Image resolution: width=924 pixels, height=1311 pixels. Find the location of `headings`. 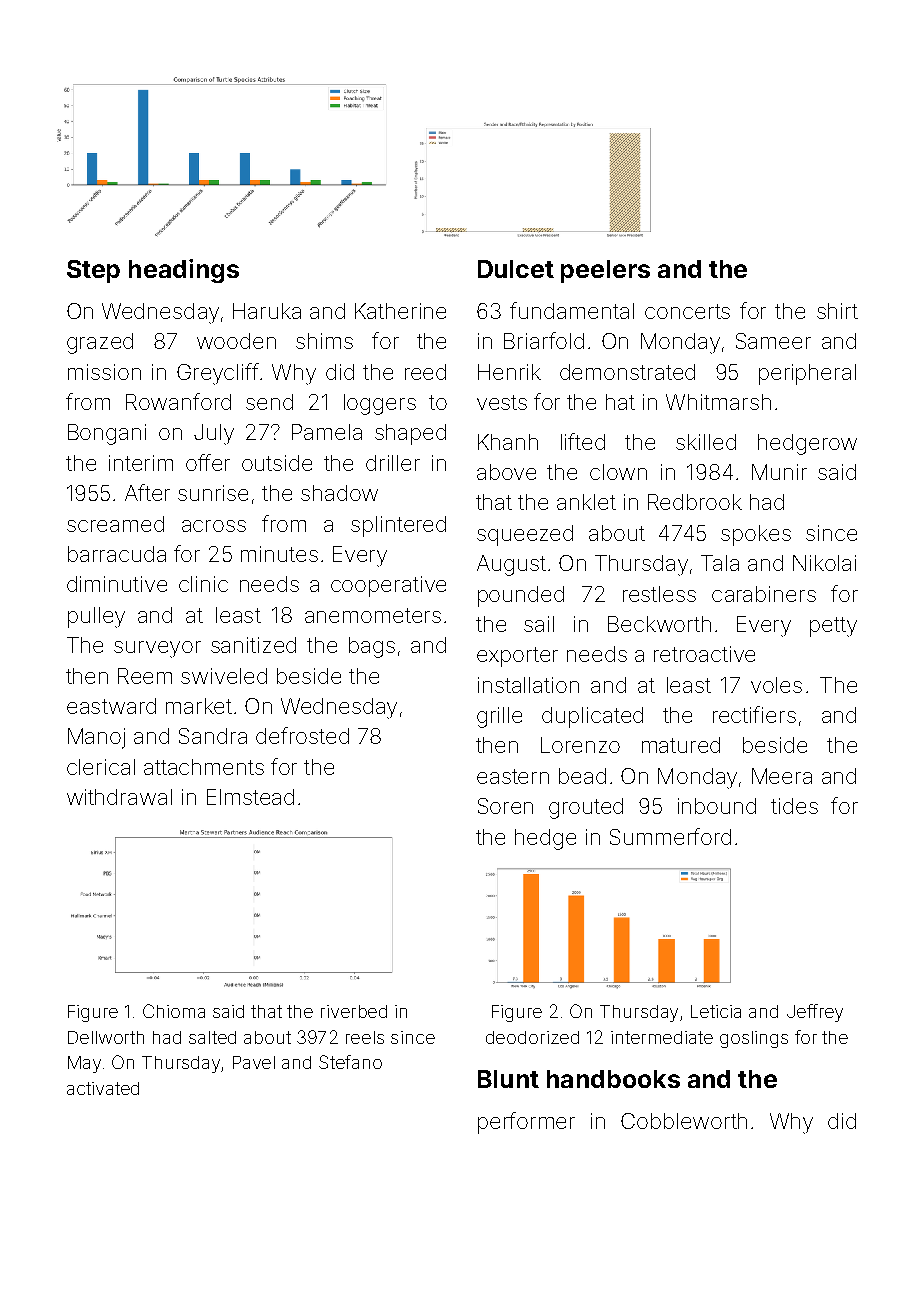

headings is located at coordinates (184, 271).
